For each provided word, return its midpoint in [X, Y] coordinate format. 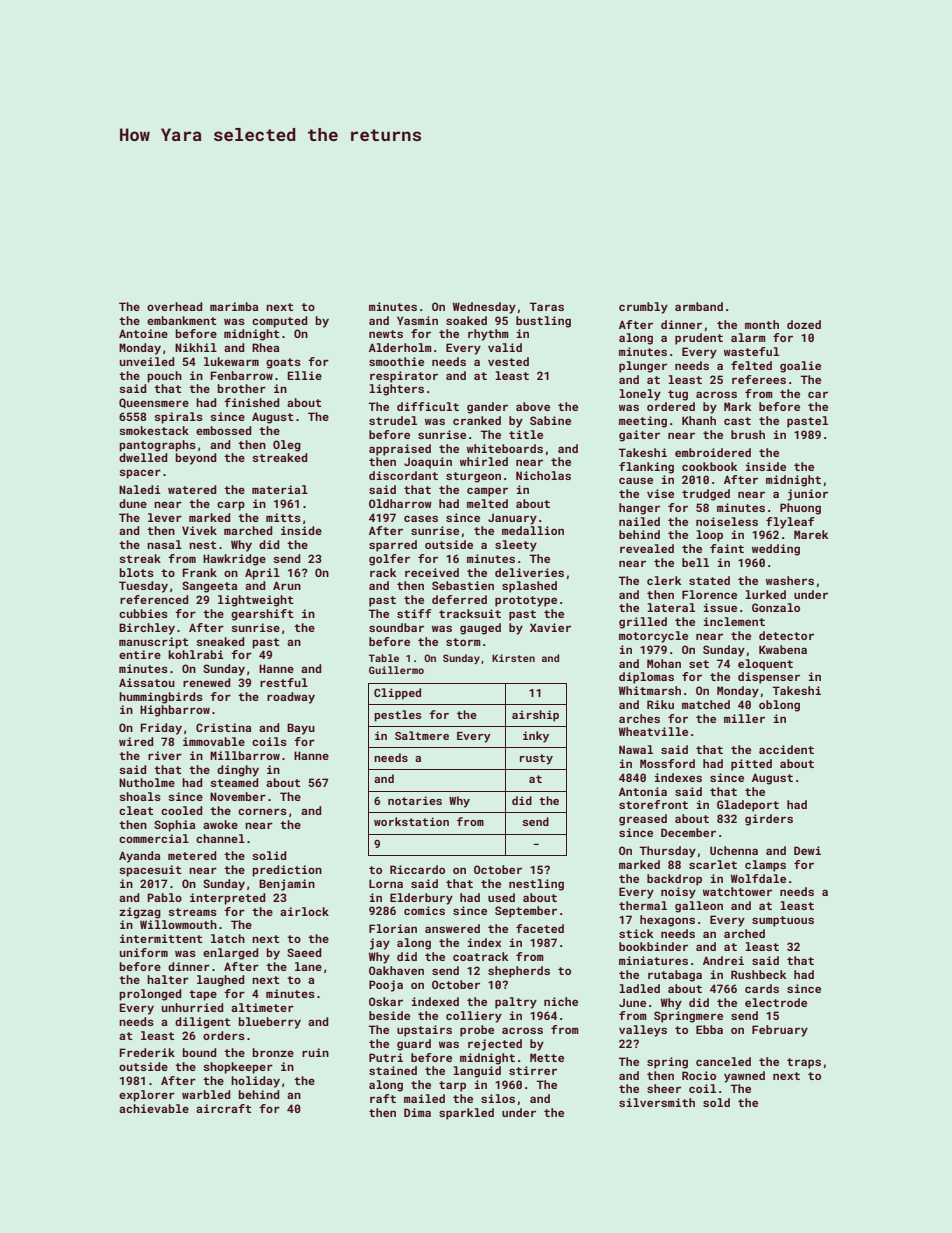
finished [251, 402]
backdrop [674, 880]
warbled [206, 1094]
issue [720, 607]
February [780, 1031]
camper [487, 492]
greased [643, 820]
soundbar [396, 627]
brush [748, 434]
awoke [220, 824]
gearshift [262, 615]
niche [561, 1001]
